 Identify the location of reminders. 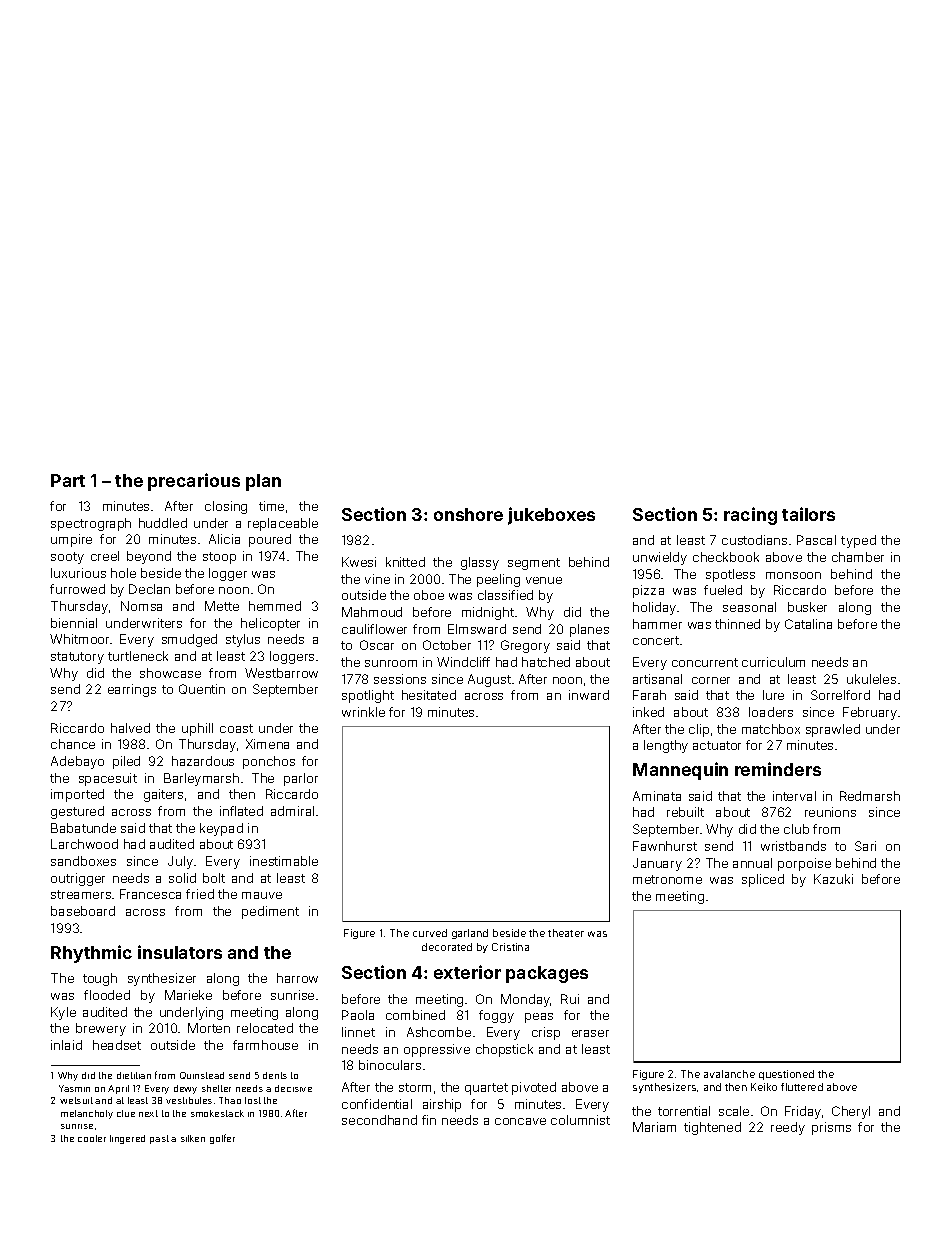
(778, 769).
